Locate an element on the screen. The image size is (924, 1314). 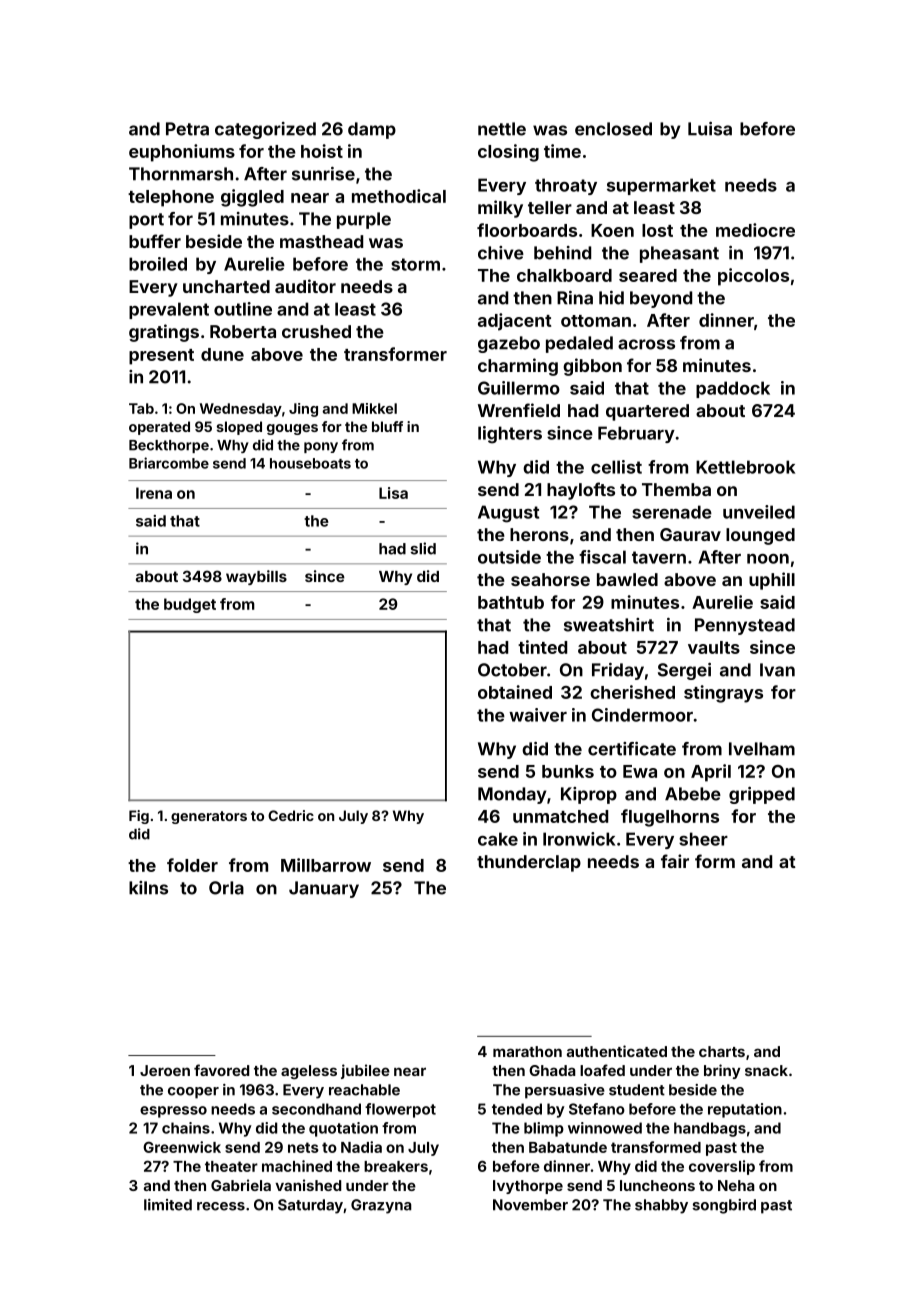
categorized is located at coordinates (265, 130).
